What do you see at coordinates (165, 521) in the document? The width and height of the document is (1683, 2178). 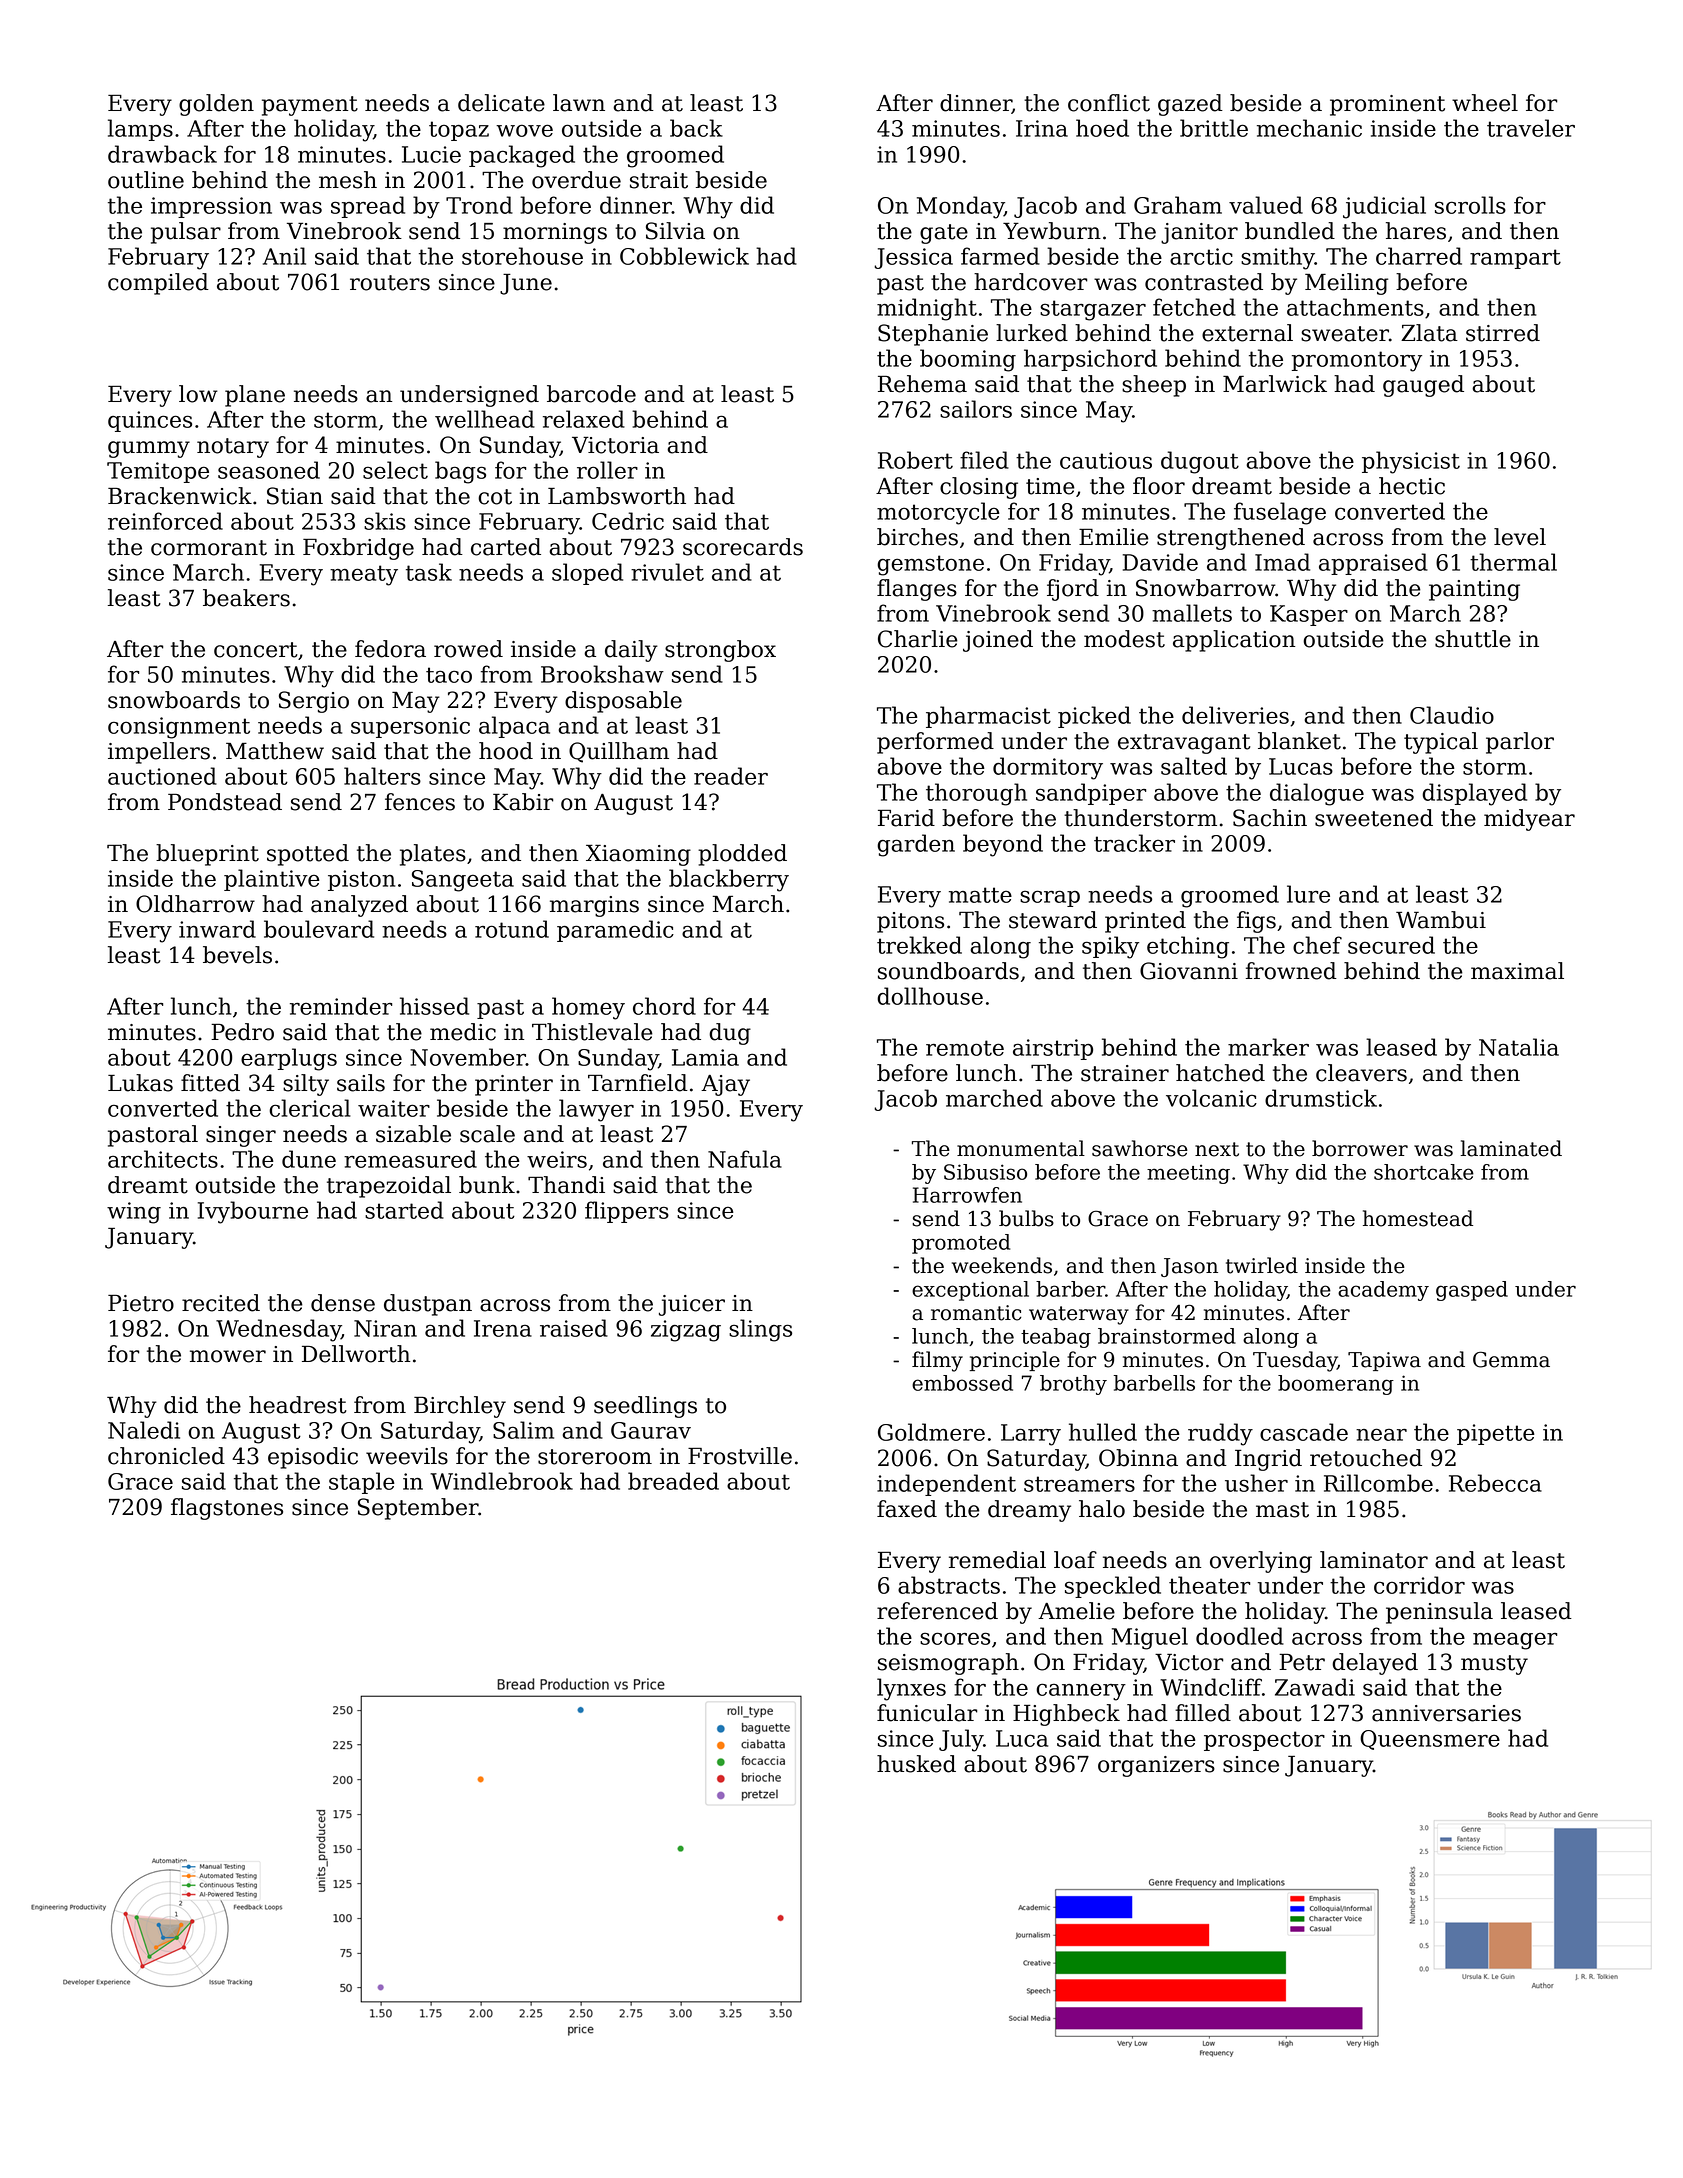 I see `reinforced` at bounding box center [165, 521].
